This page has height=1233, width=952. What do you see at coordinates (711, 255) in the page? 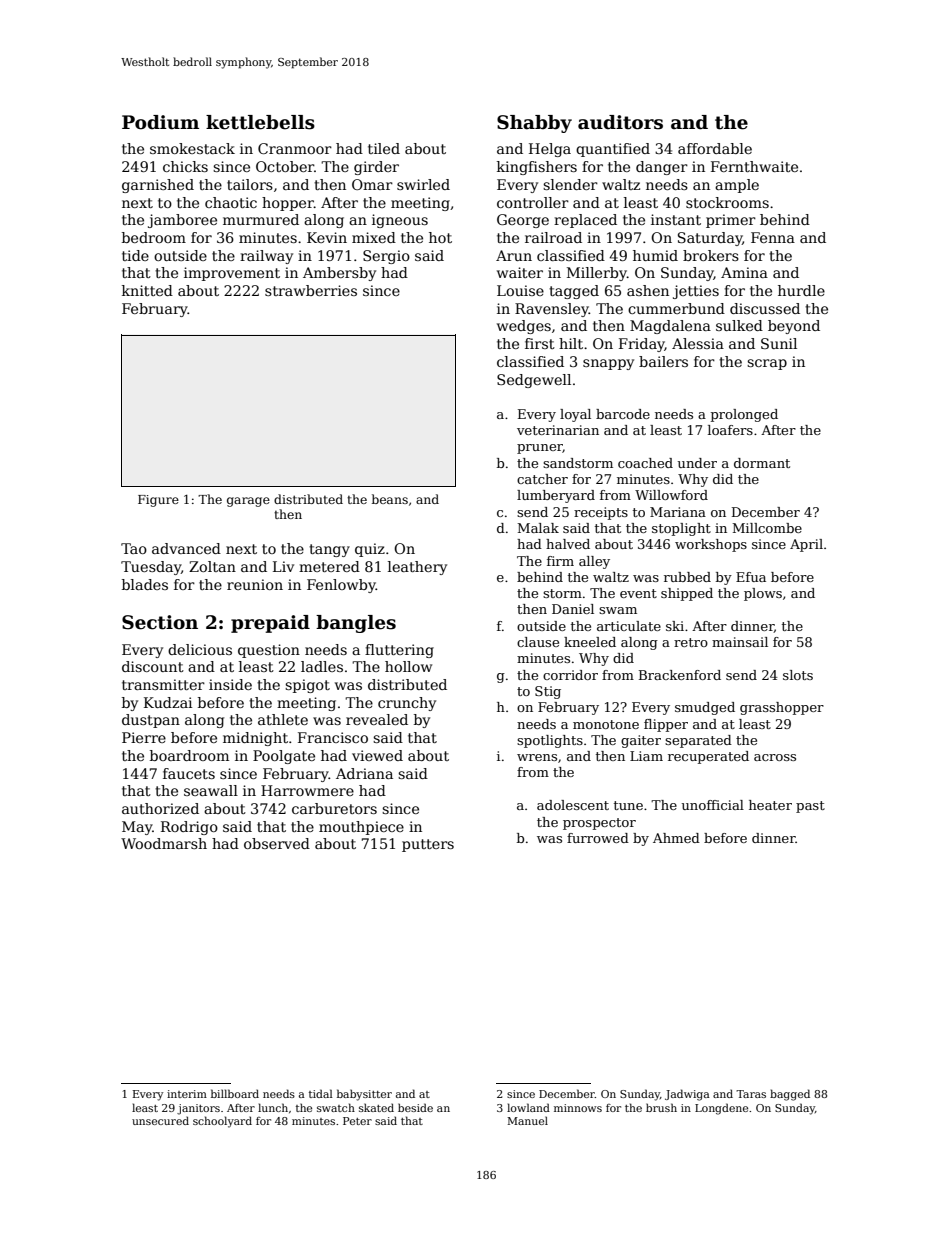
I see `brokers` at bounding box center [711, 255].
